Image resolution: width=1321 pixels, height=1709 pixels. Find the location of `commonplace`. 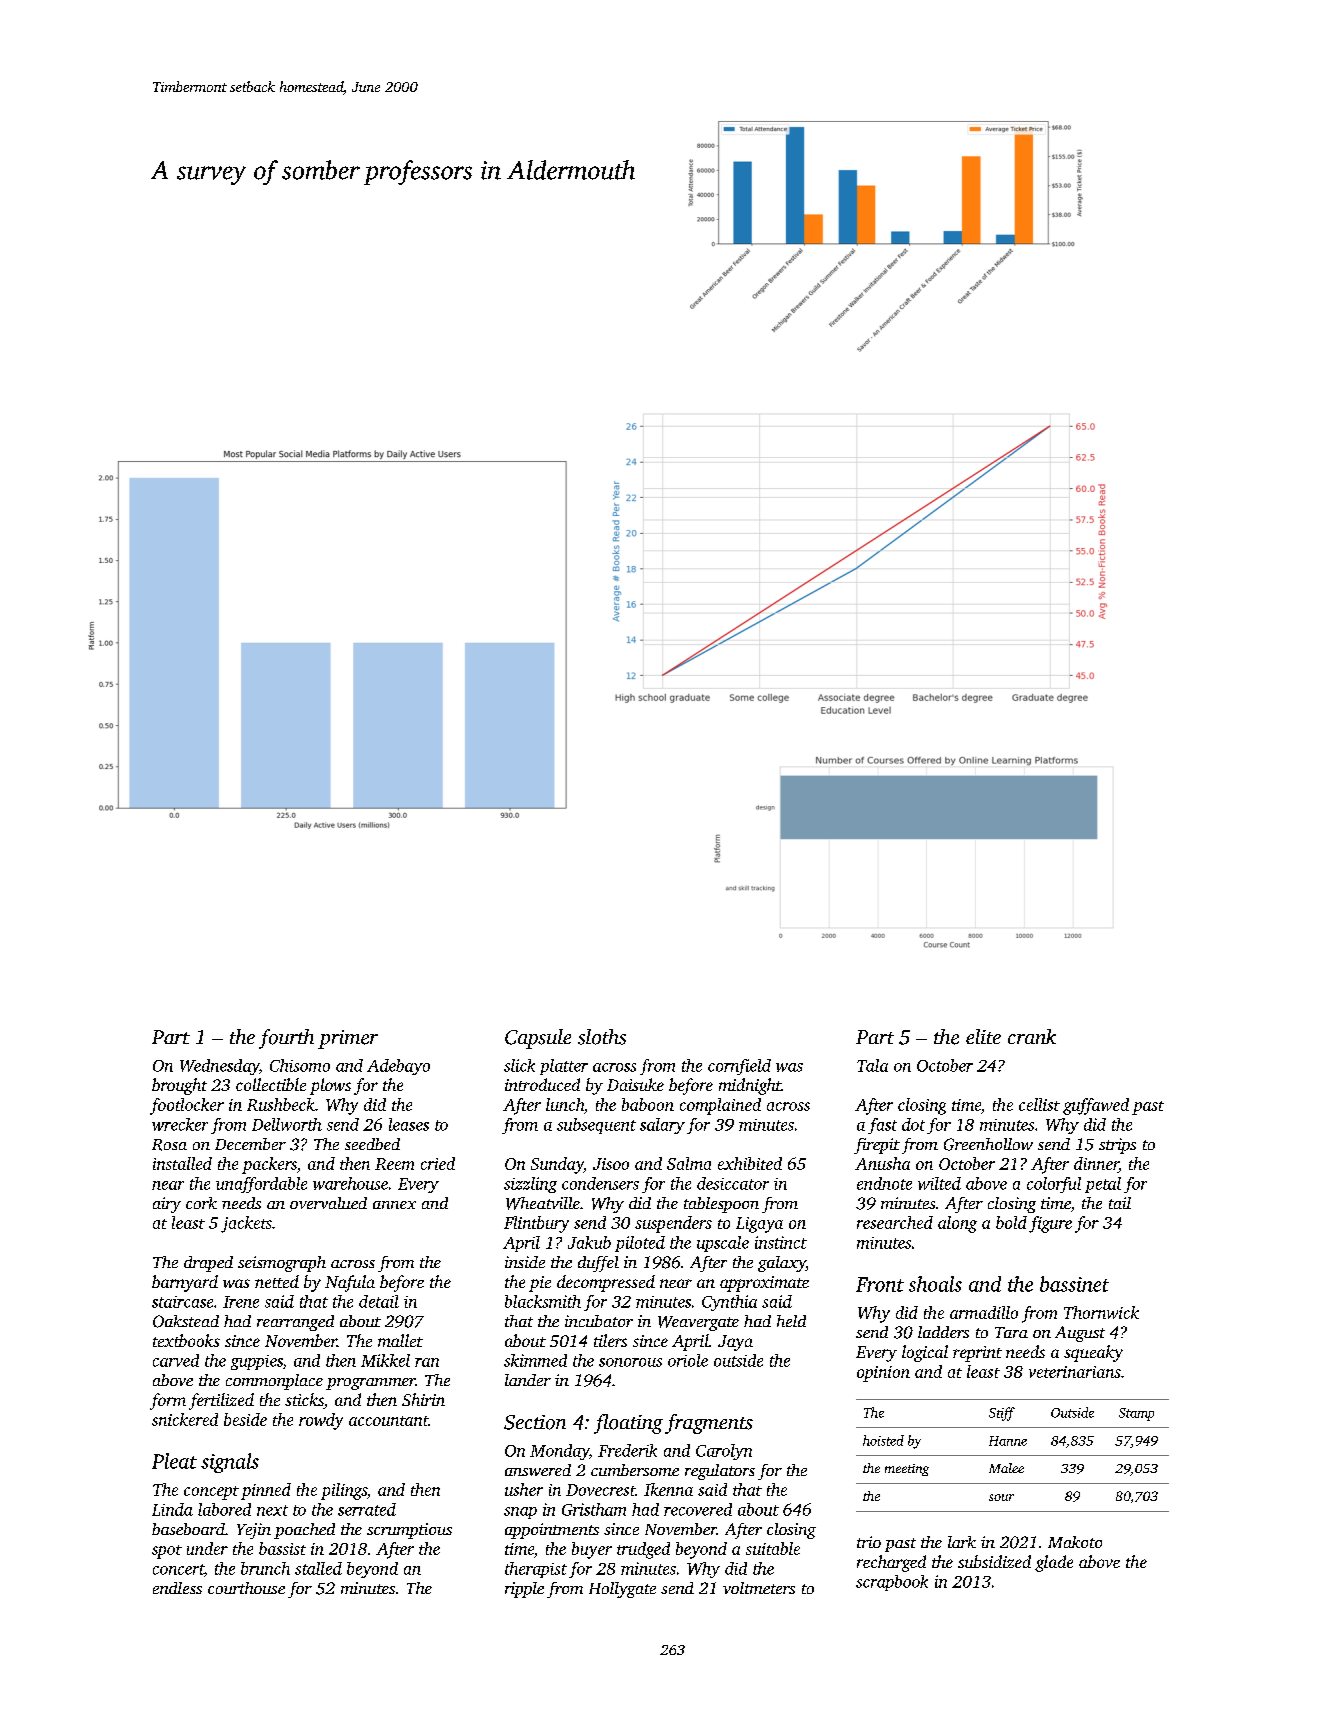

commonplace is located at coordinates (274, 1382).
